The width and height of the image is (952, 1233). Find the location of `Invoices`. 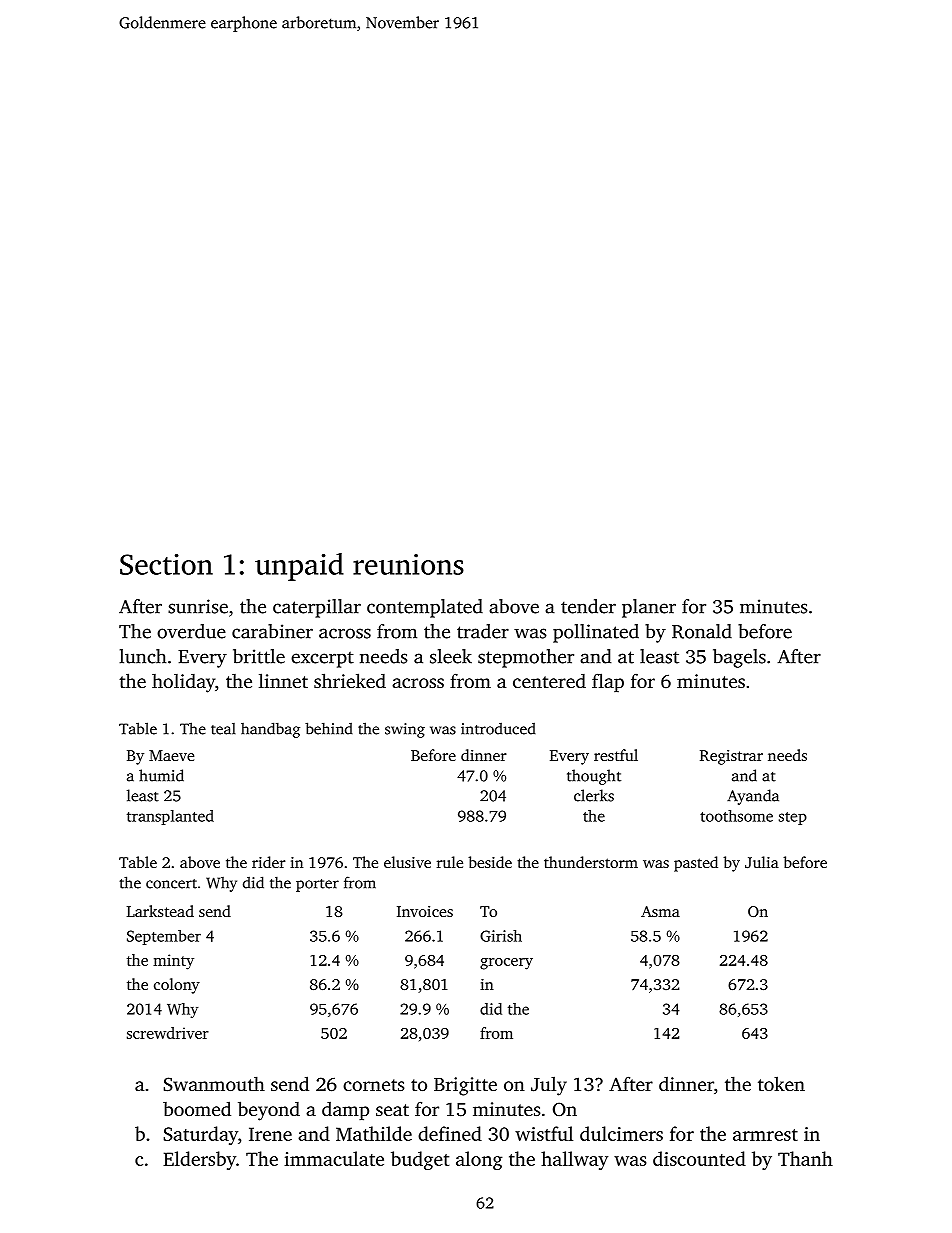

Invoices is located at coordinates (425, 911).
